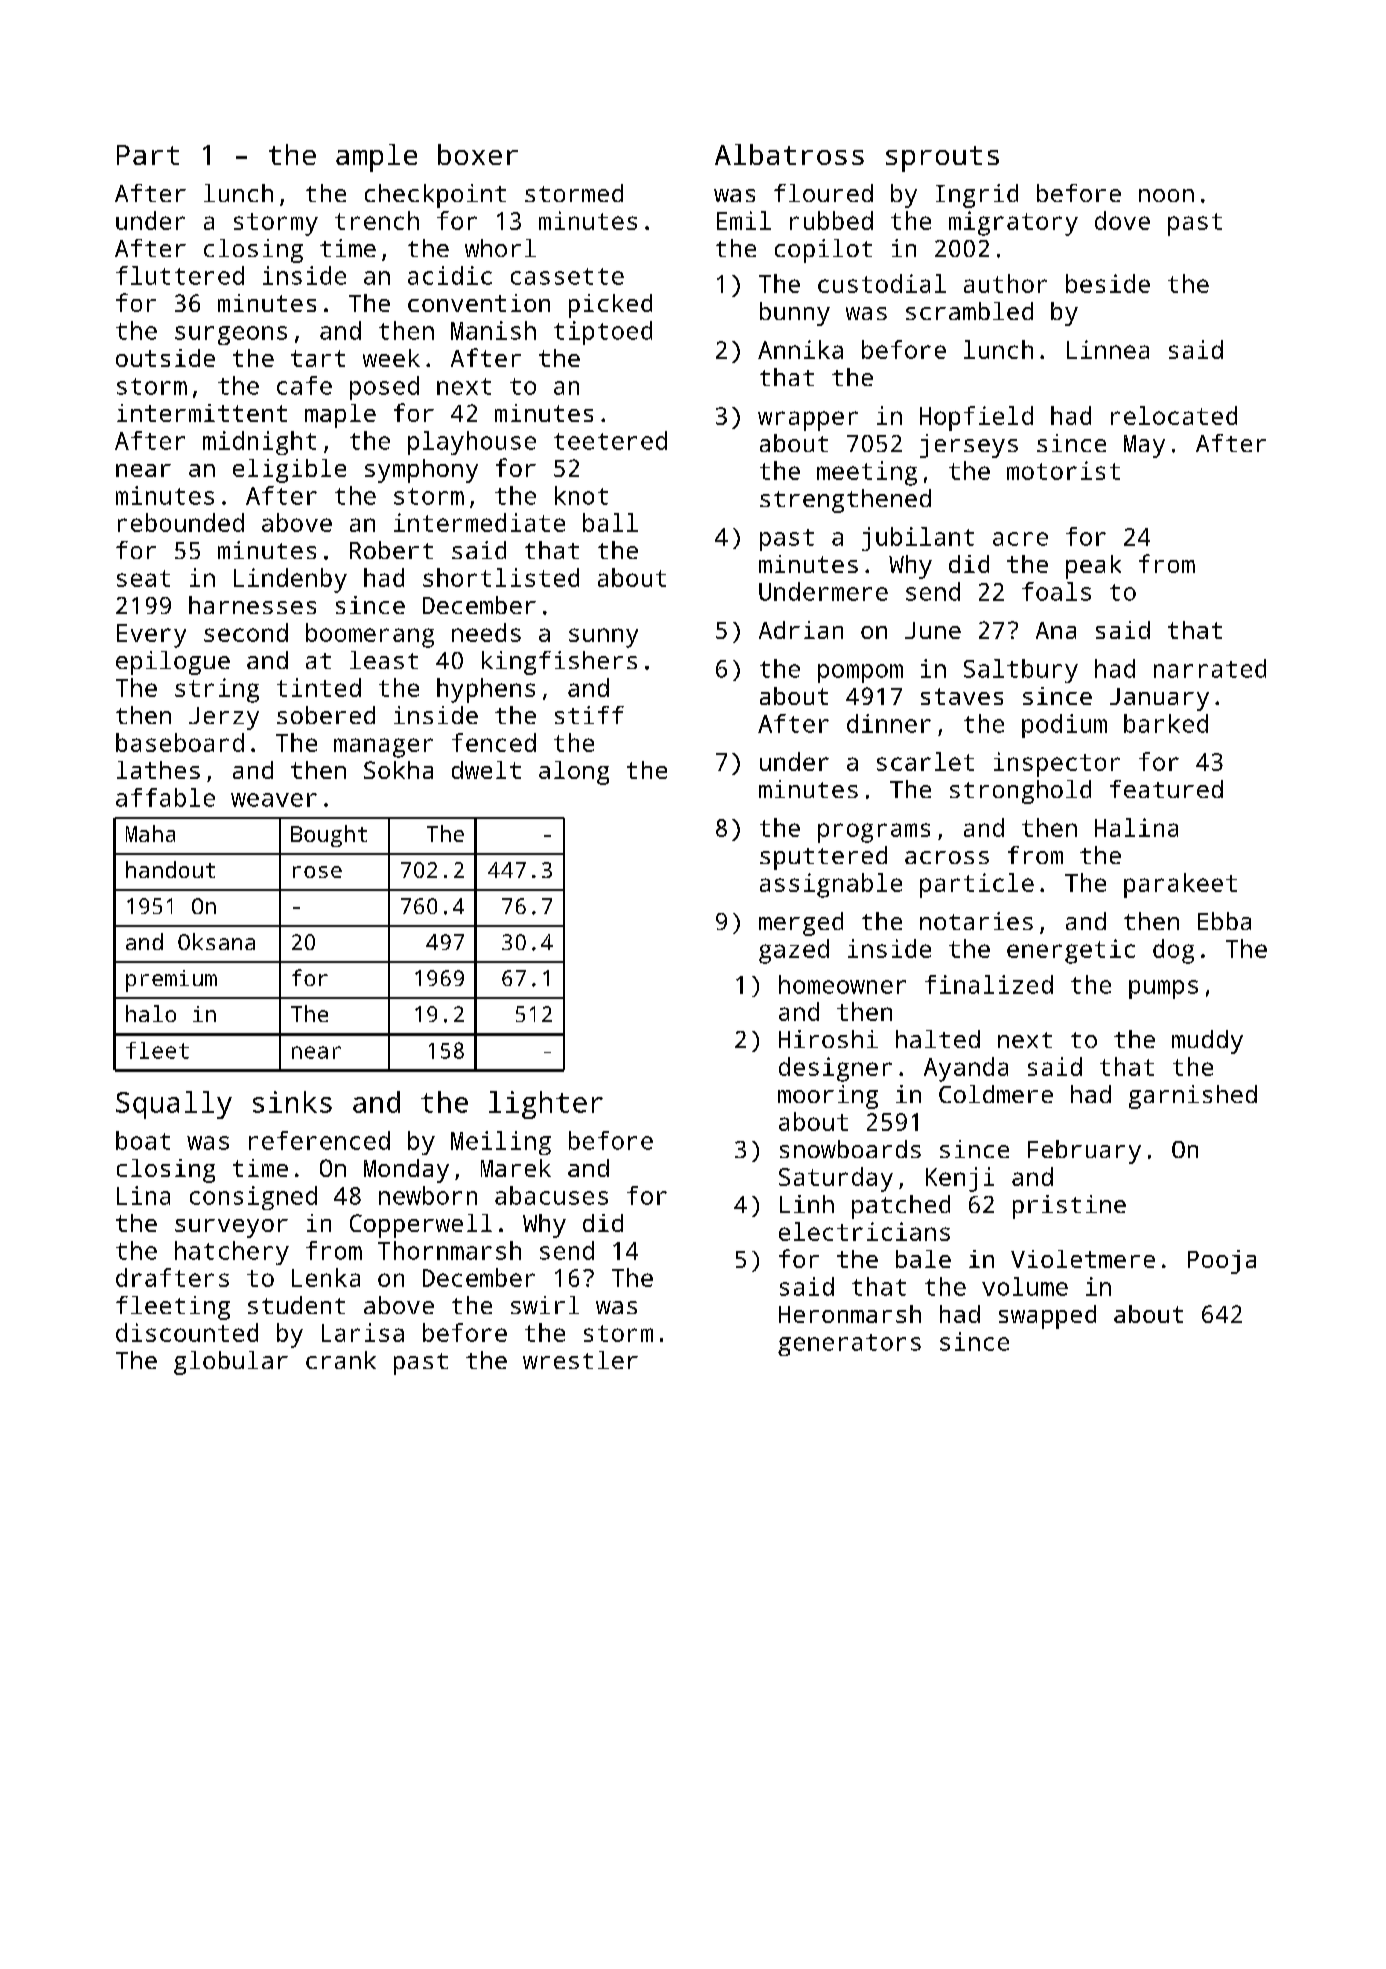 This screenshot has height=1969, width=1386. I want to click on noon, so click(1166, 195).
